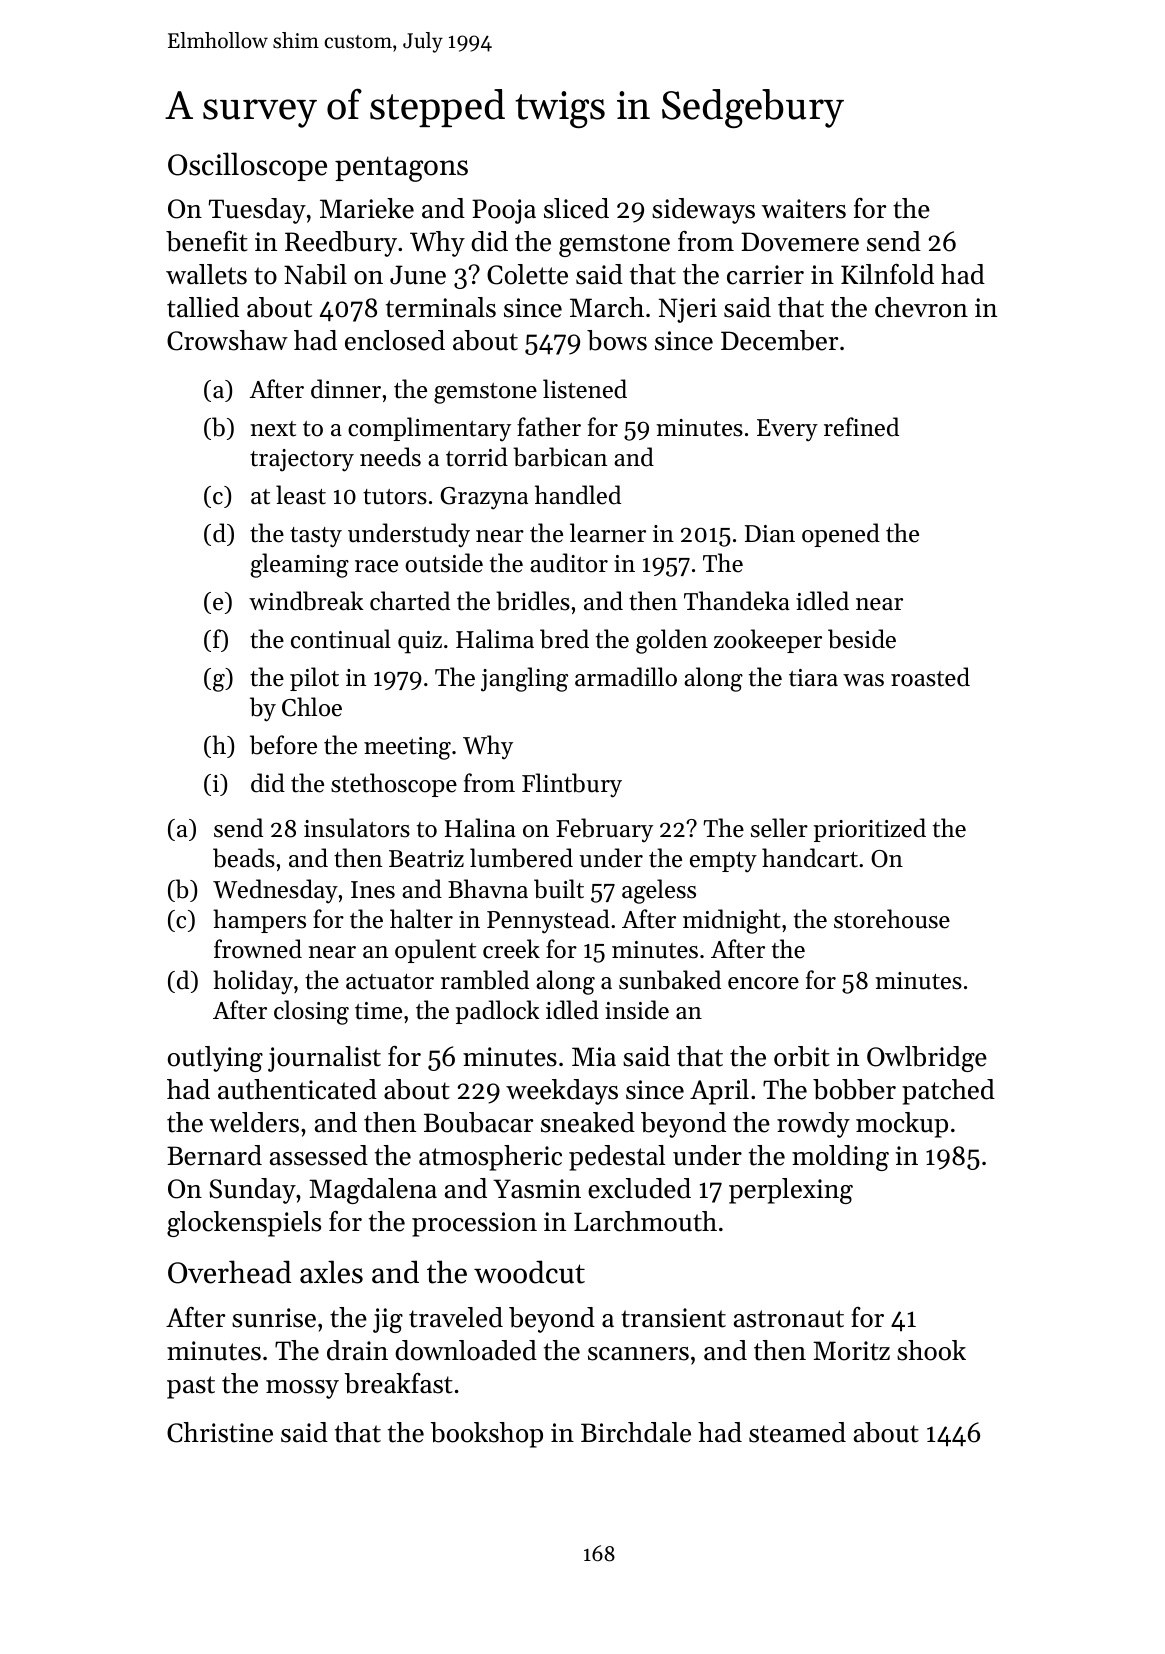  I want to click on sideways, so click(703, 211).
